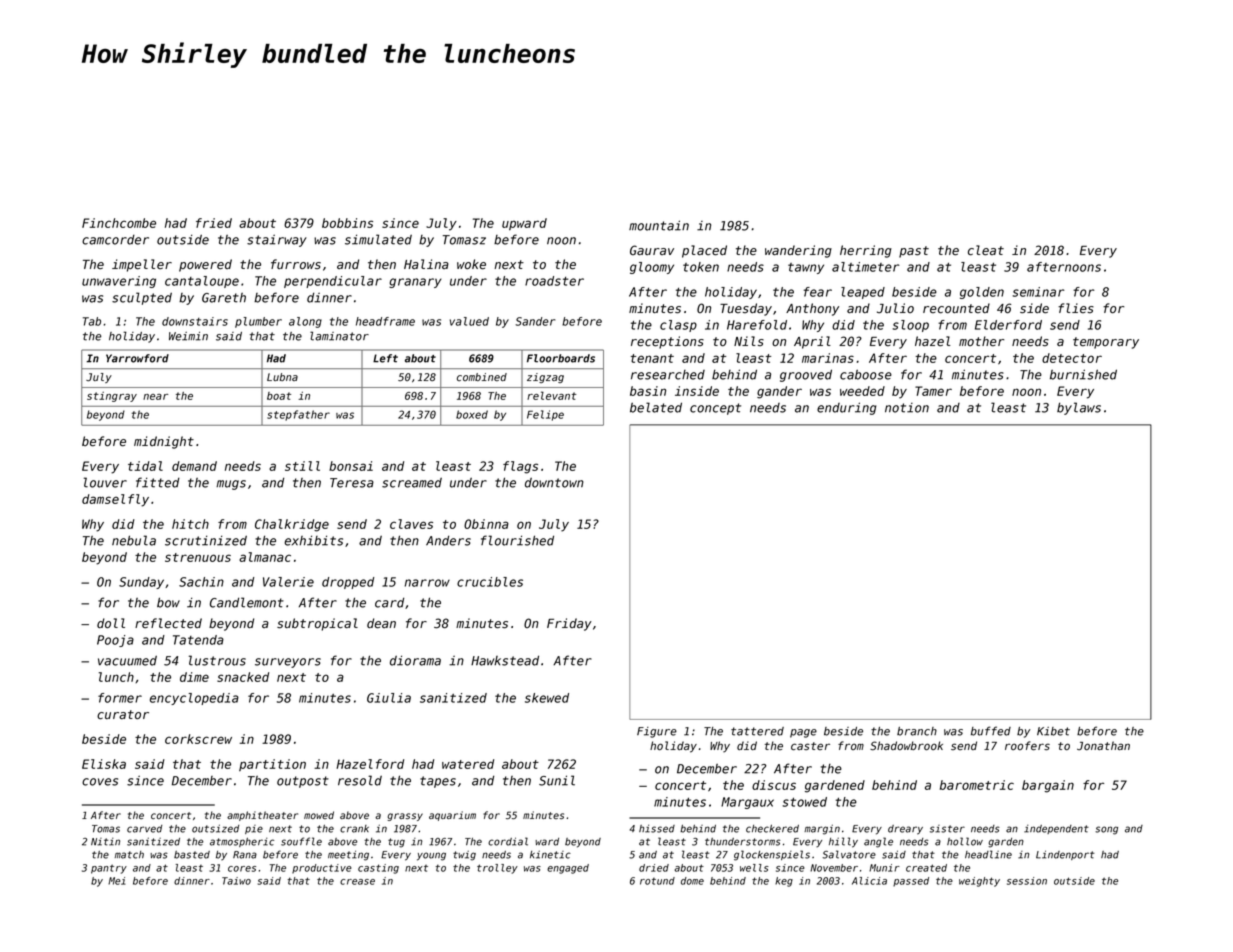 The height and width of the screenshot is (952, 1233). I want to click on Mei, so click(117, 881).
